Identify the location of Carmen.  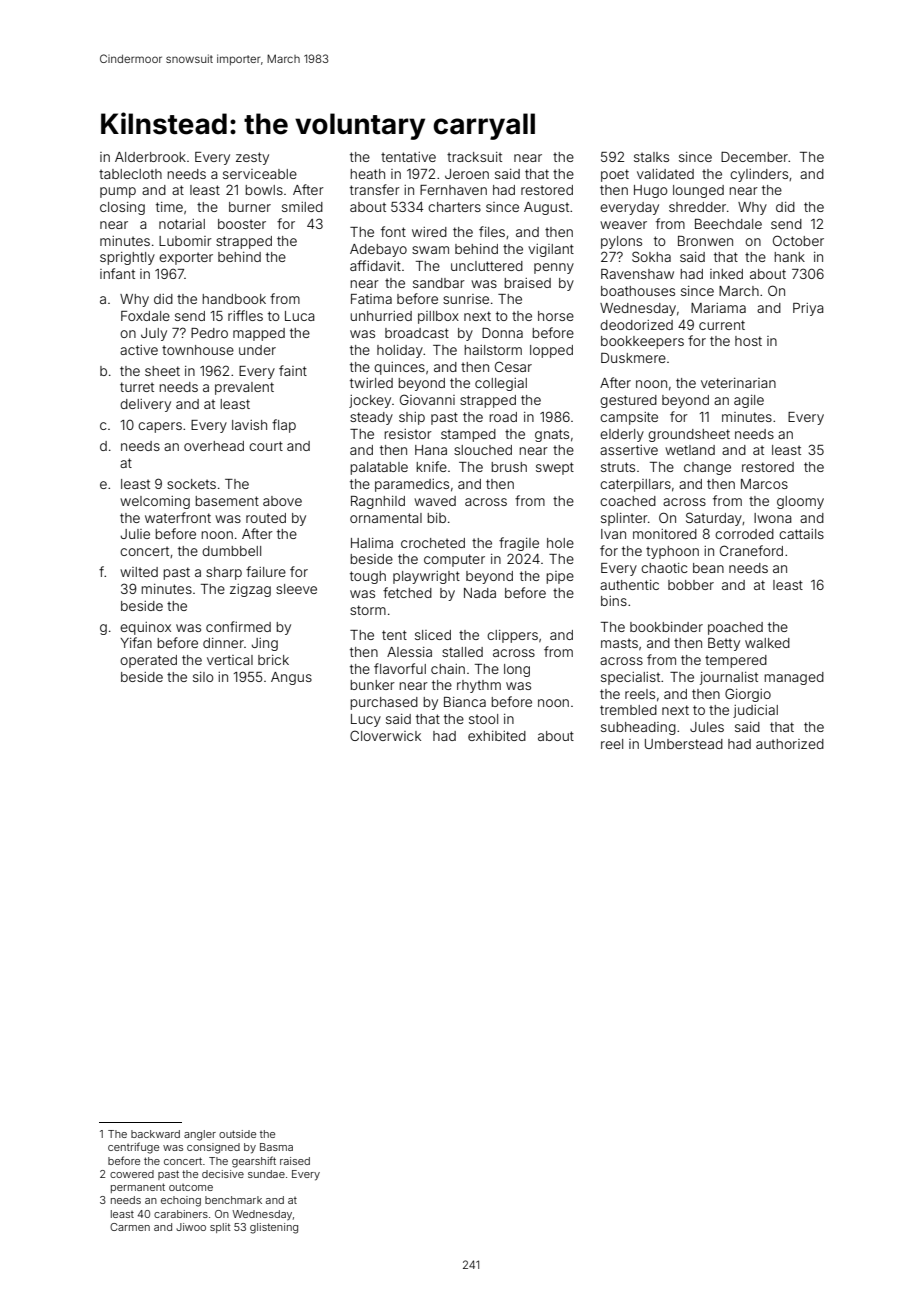
(130, 1227).
